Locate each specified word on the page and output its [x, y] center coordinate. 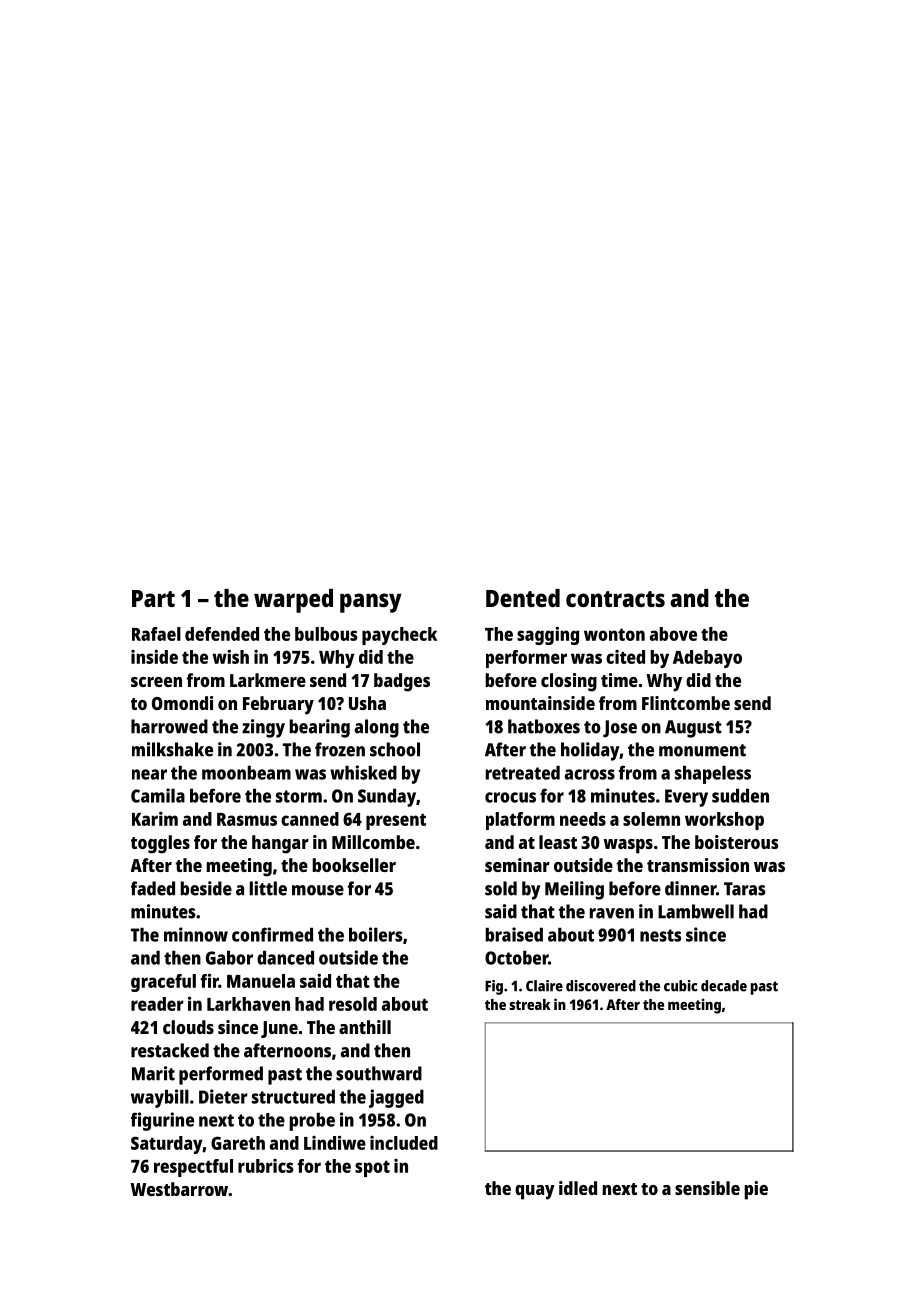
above [673, 634]
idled [578, 1188]
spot [372, 1168]
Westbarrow [179, 1189]
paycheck [399, 636]
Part [153, 598]
